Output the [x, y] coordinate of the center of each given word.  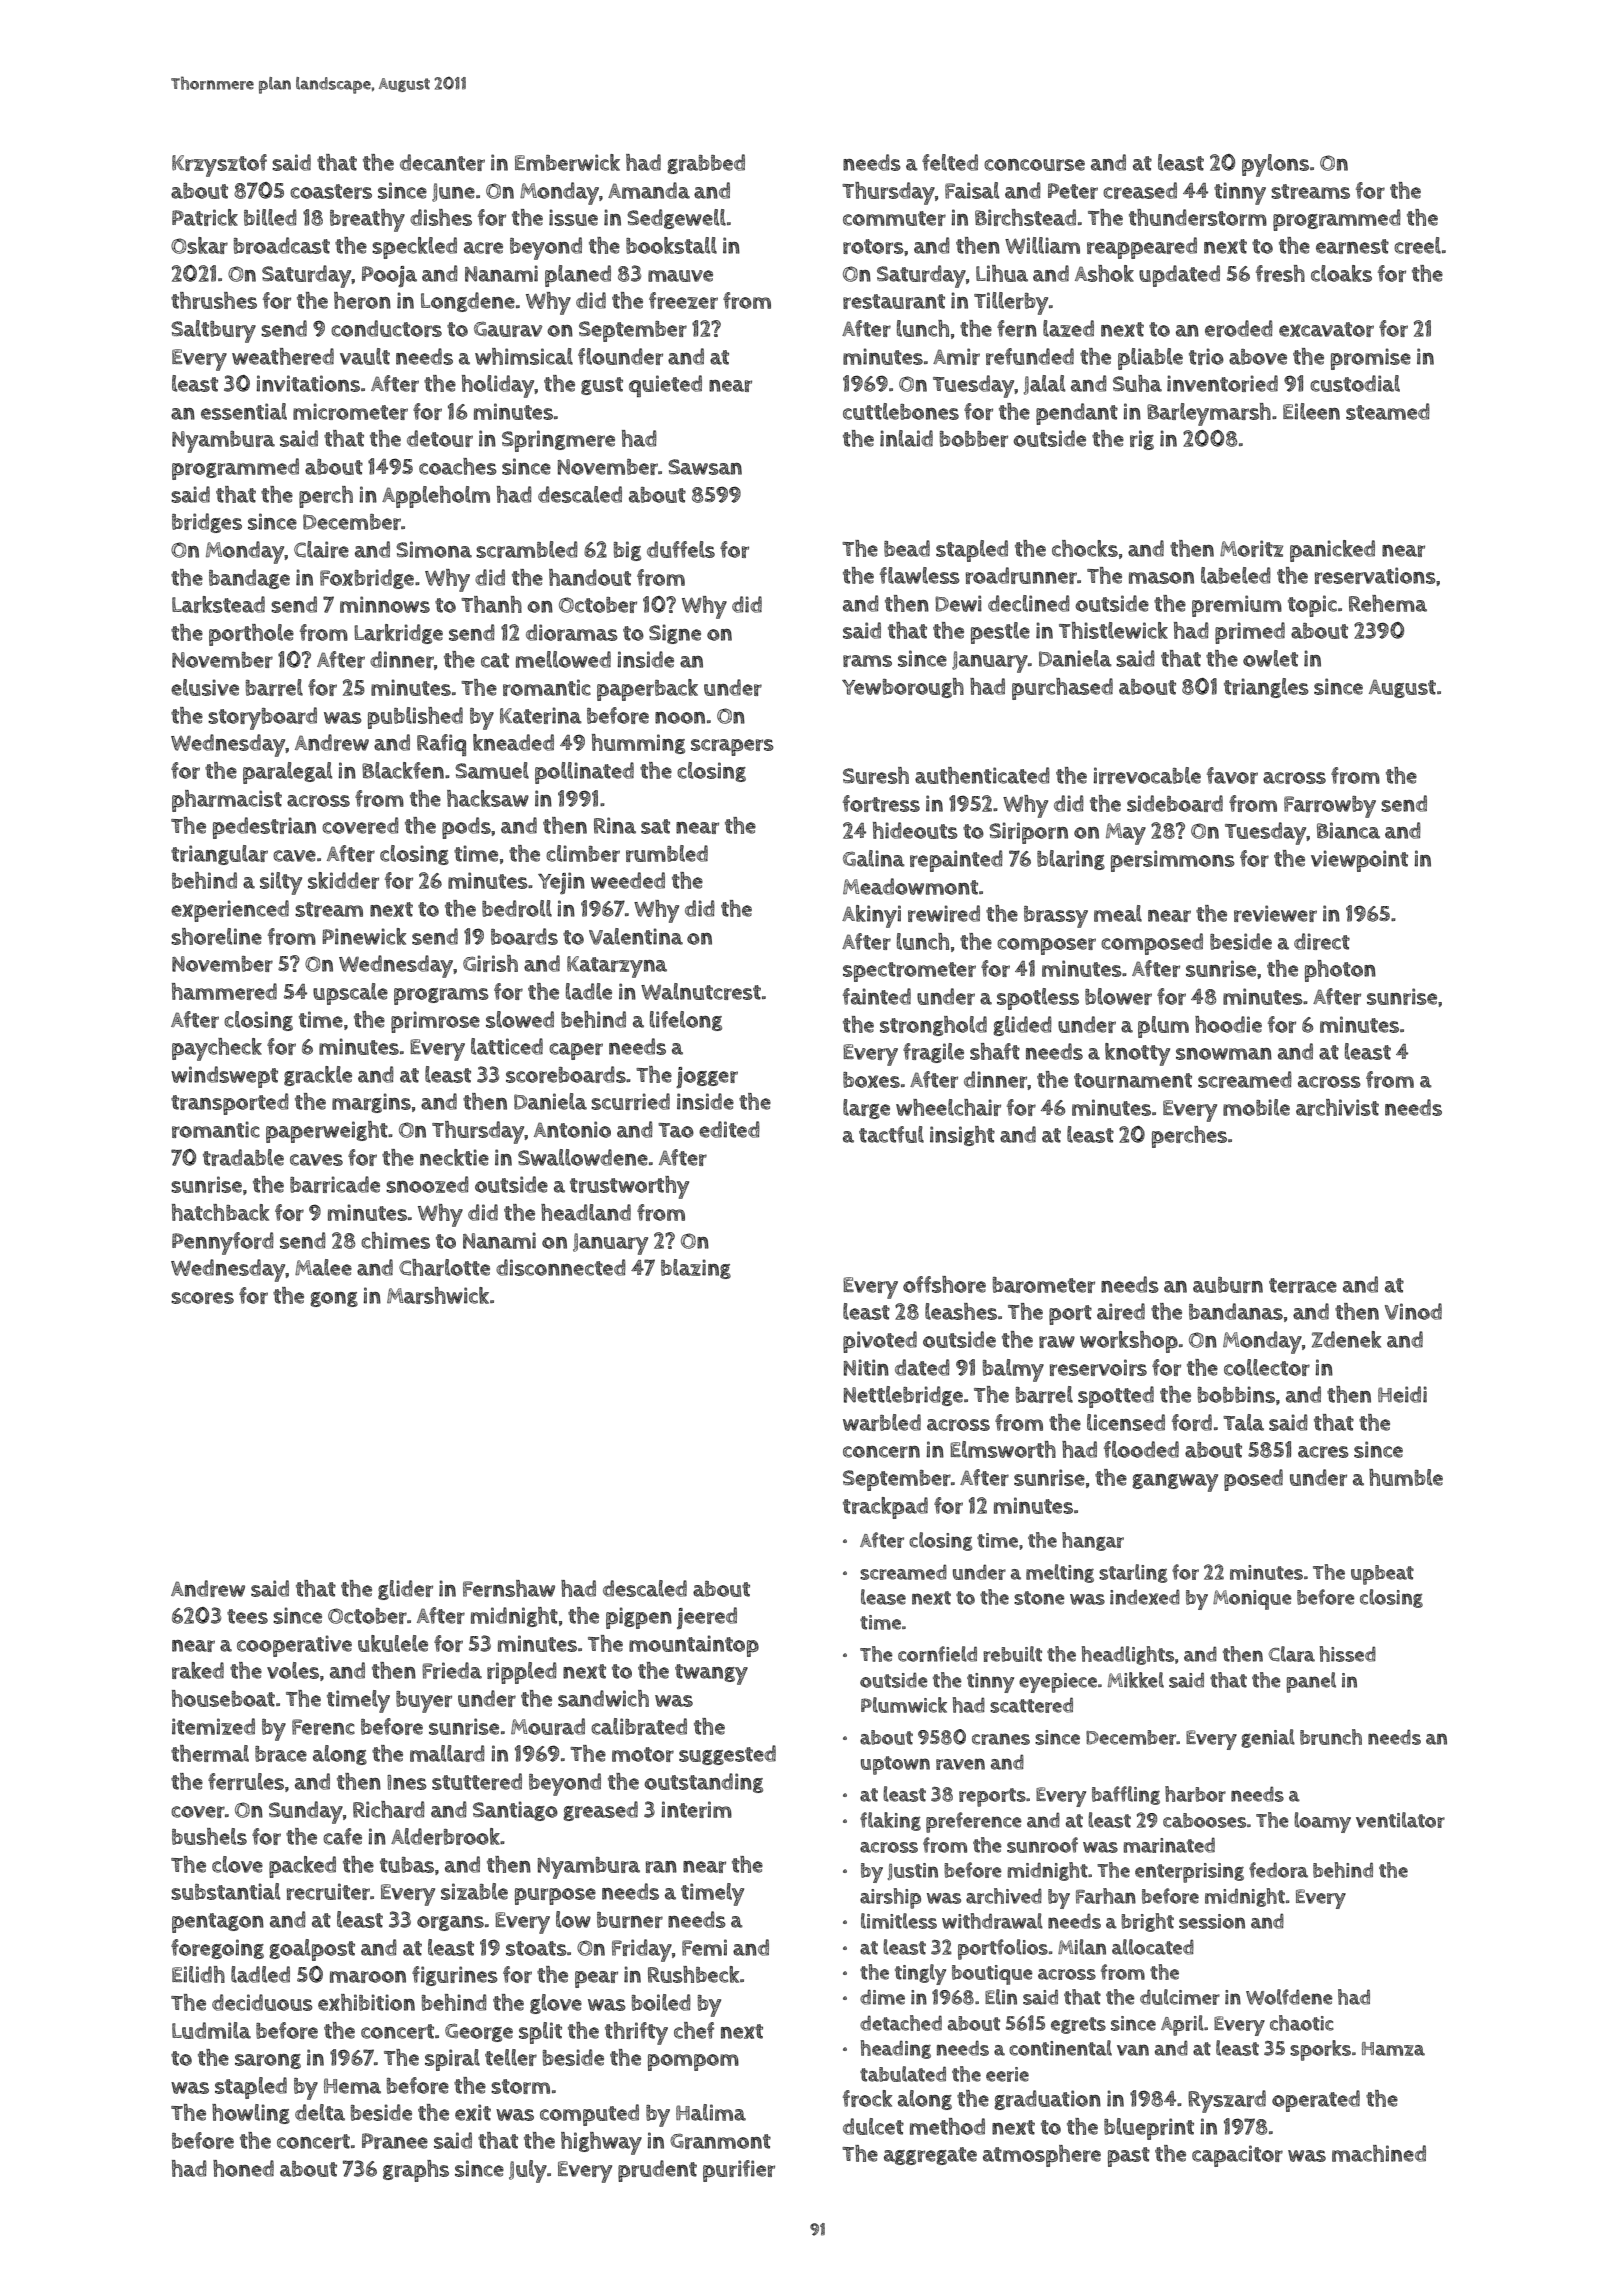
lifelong [686, 1021]
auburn [1228, 1285]
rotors [873, 246]
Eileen [1311, 411]
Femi [704, 1947]
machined [1379, 2153]
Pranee [395, 2141]
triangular [219, 855]
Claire [321, 549]
